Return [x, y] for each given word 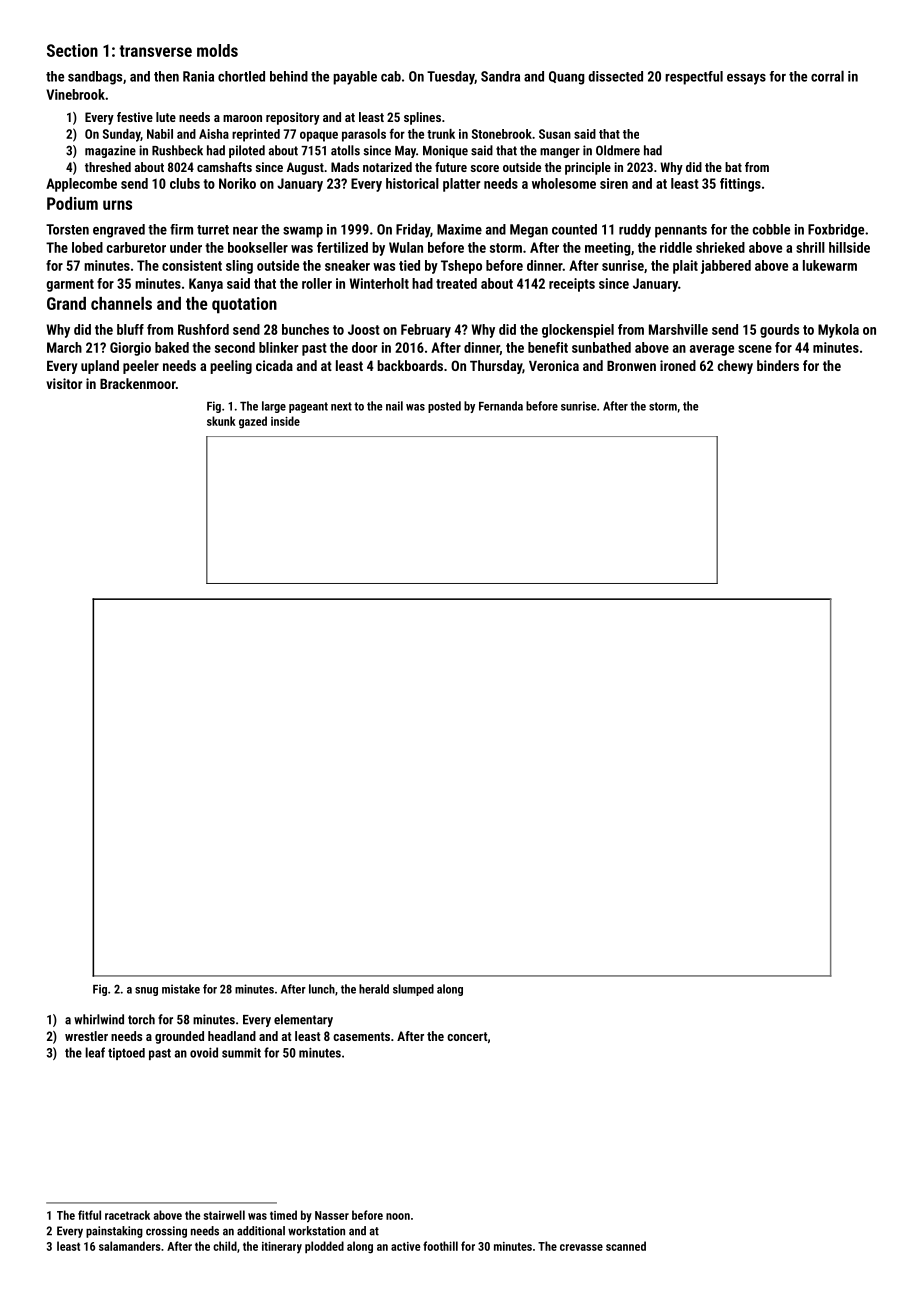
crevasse [581, 1247]
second [235, 347]
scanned [626, 1246]
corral [827, 76]
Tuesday [451, 78]
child [225, 1246]
